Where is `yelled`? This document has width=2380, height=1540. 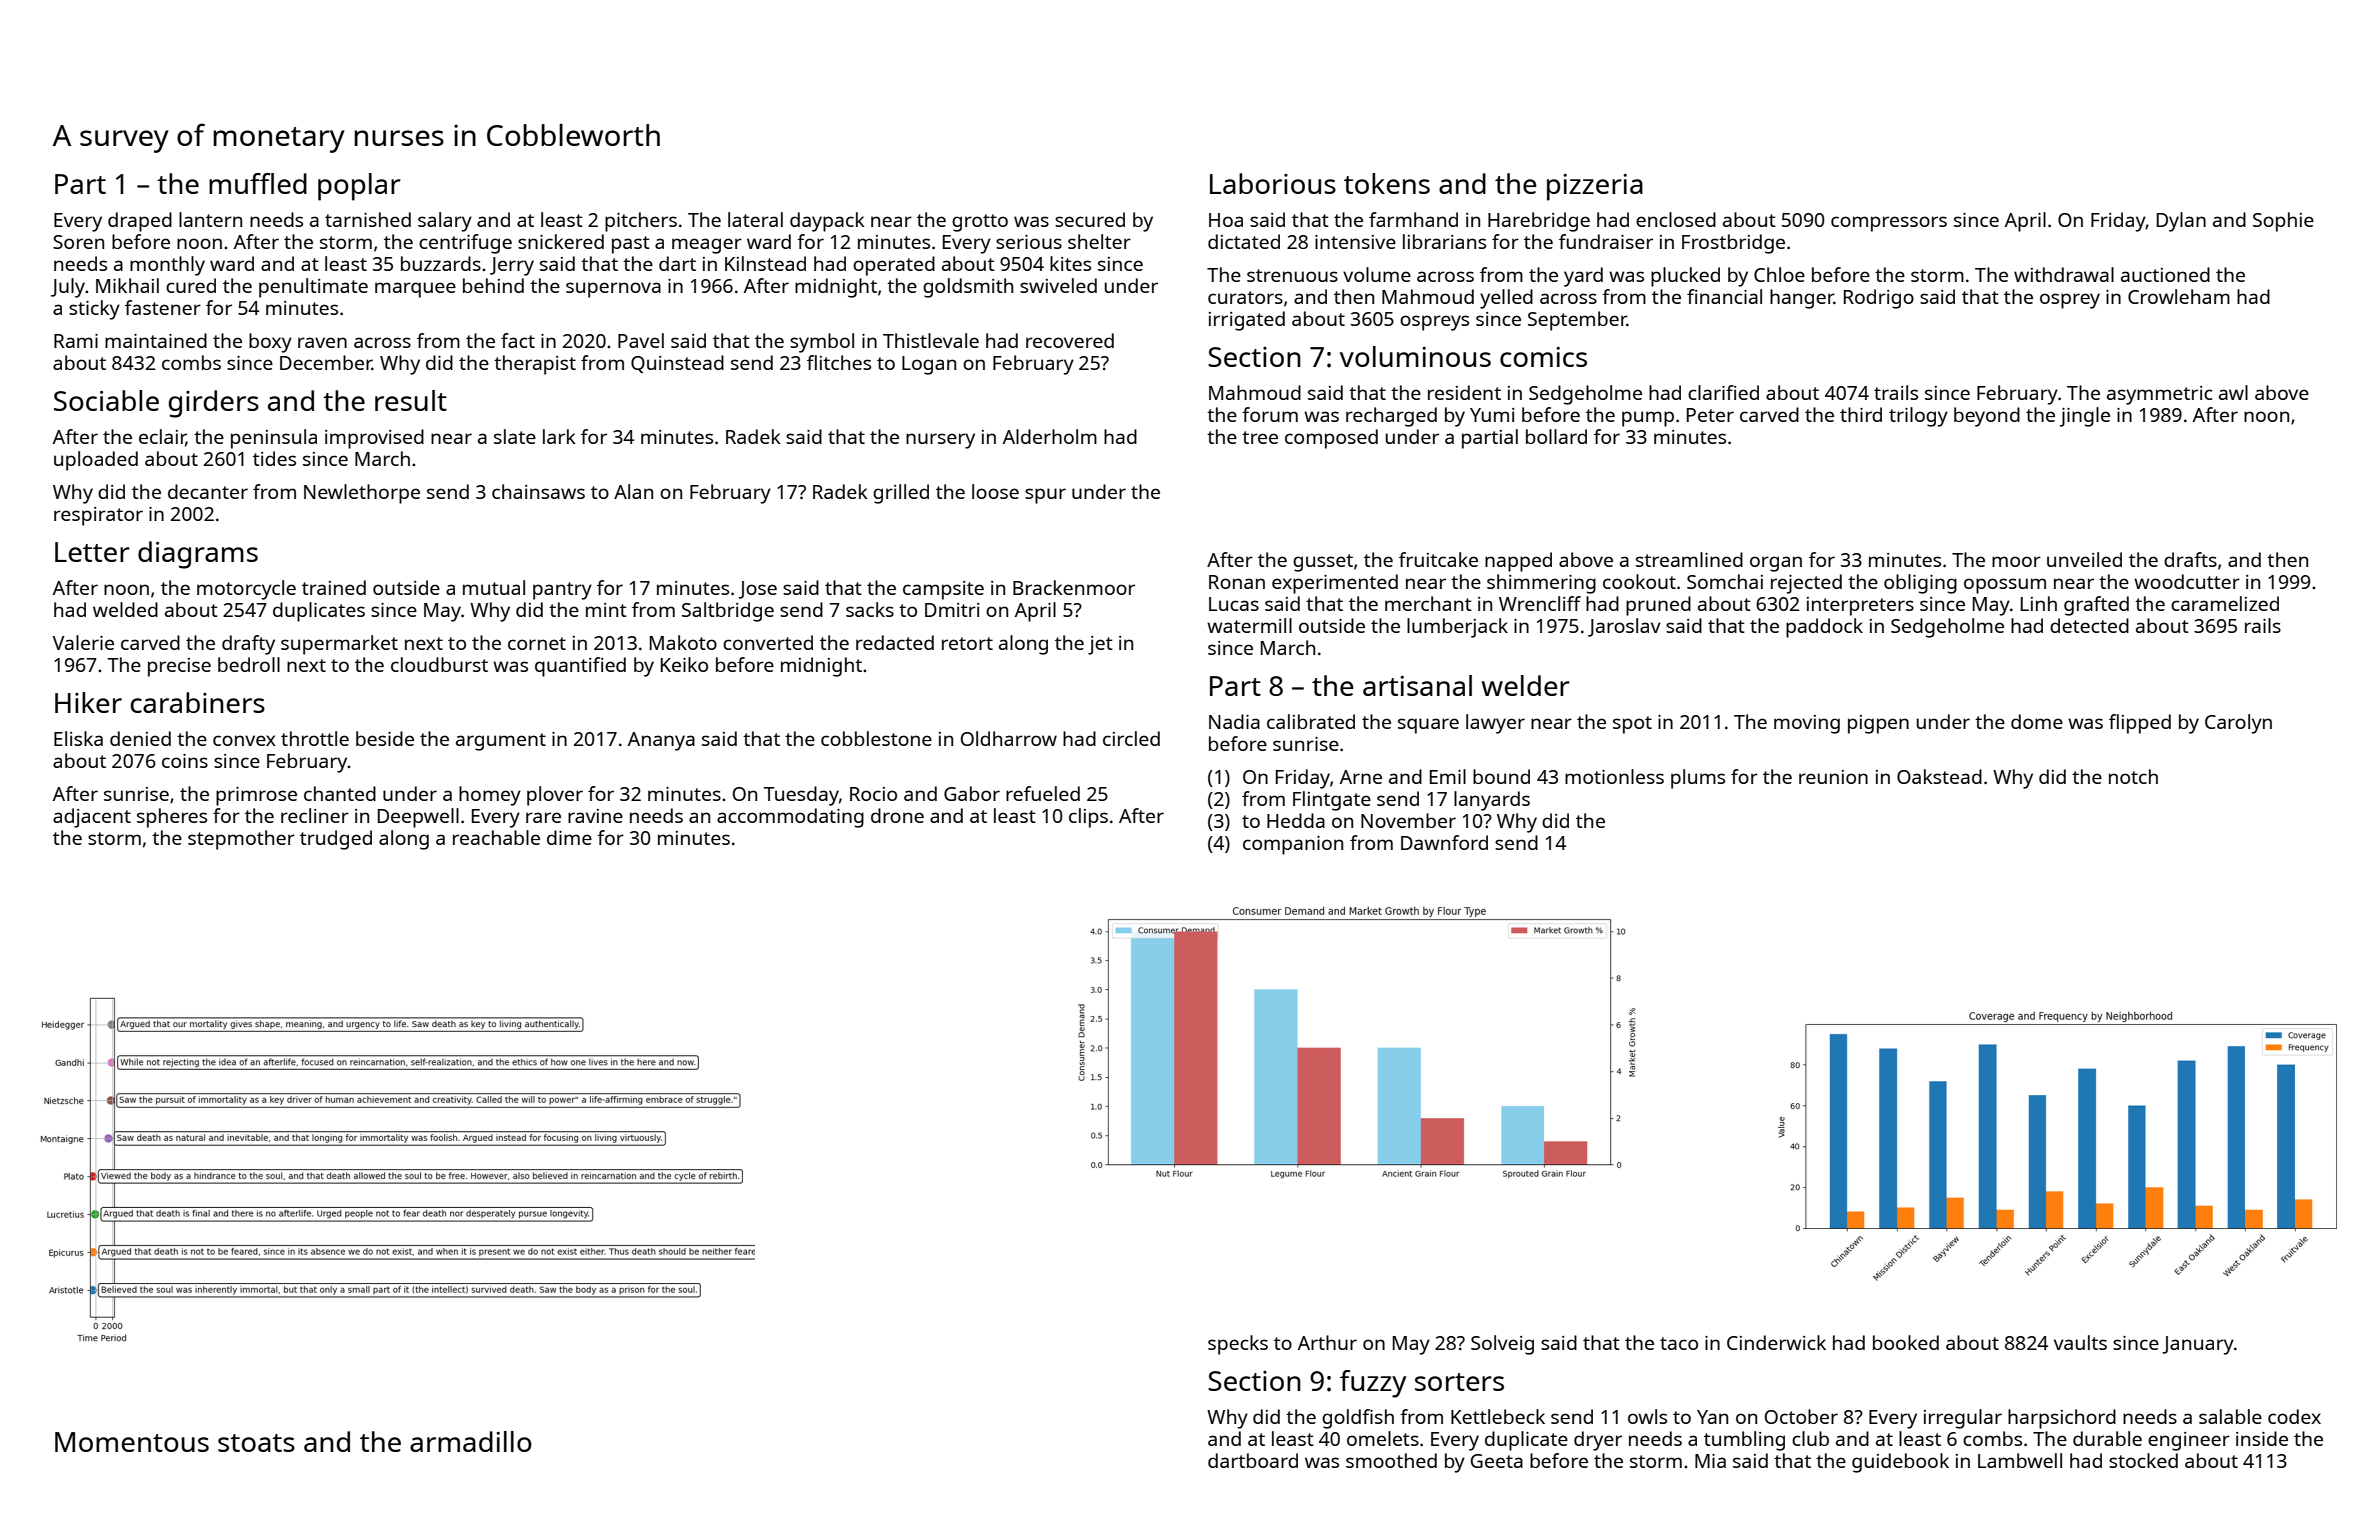 yelled is located at coordinates (1506, 299).
